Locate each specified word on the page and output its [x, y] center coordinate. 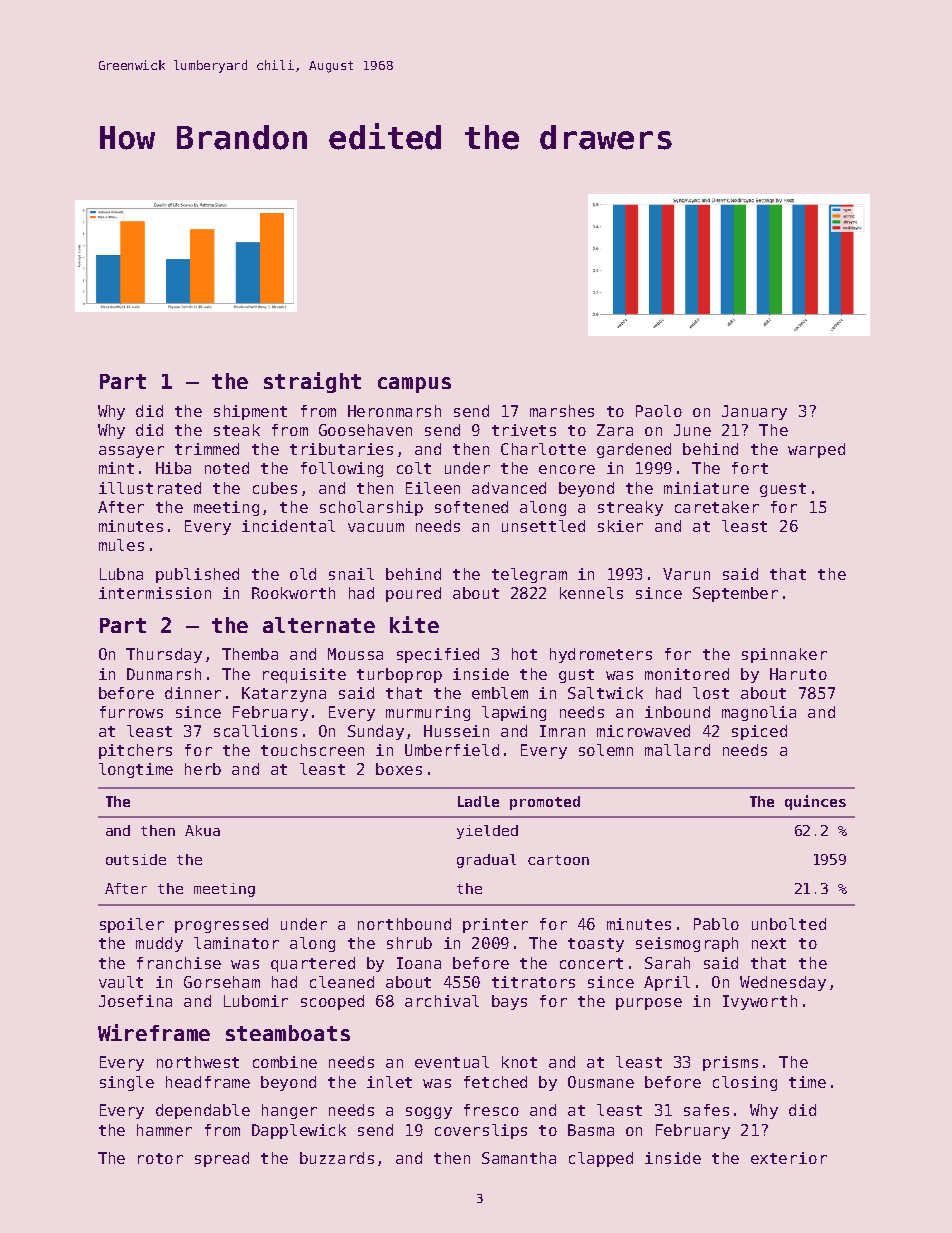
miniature [706, 488]
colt [414, 468]
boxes [399, 769]
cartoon [558, 860]
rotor [160, 1158]
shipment [250, 412]
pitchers [135, 751]
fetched [495, 1082]
